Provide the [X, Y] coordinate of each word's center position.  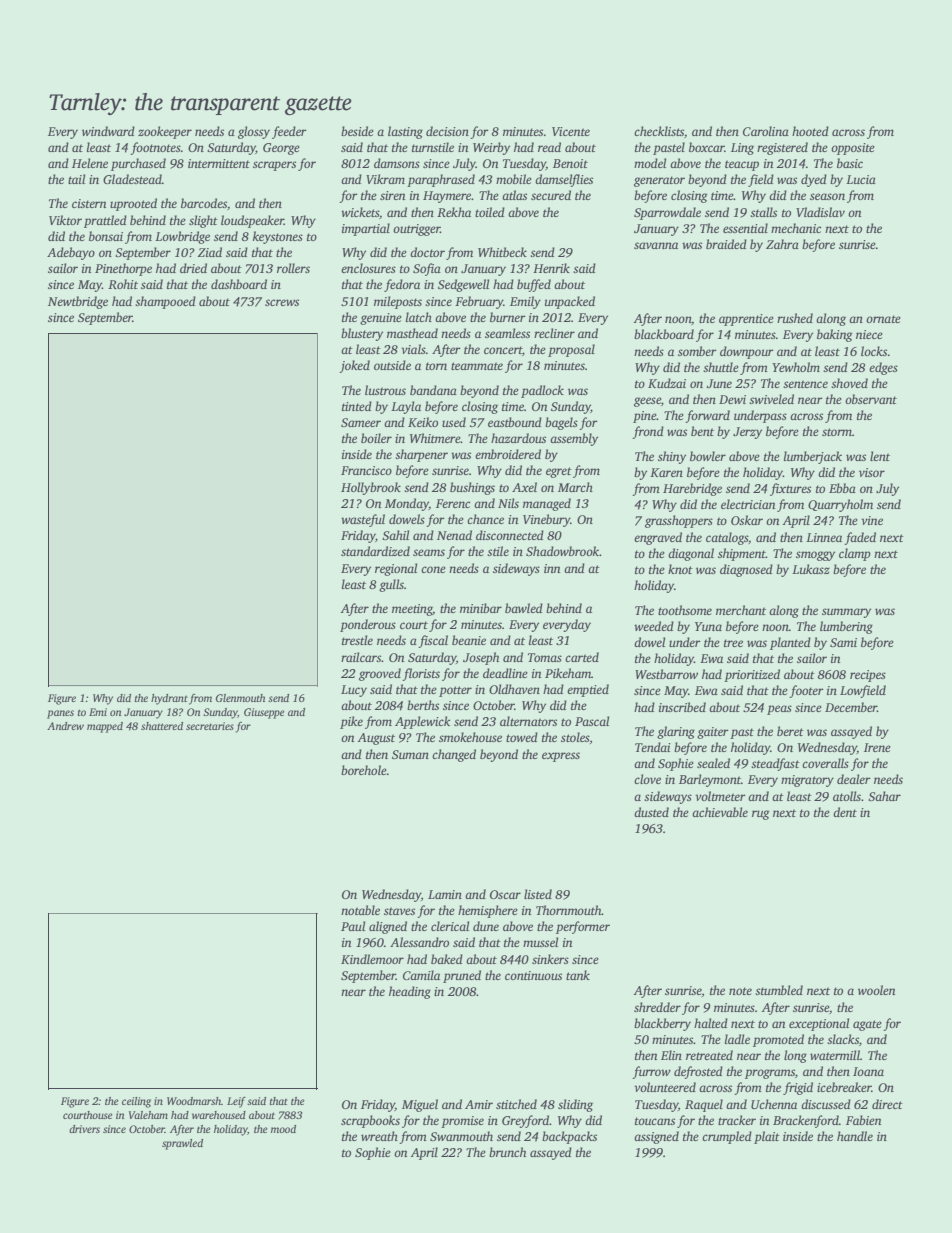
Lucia [861, 179]
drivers [84, 1129]
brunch [507, 1152]
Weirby [491, 148]
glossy [254, 132]
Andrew [65, 726]
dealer [854, 779]
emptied [588, 690]
